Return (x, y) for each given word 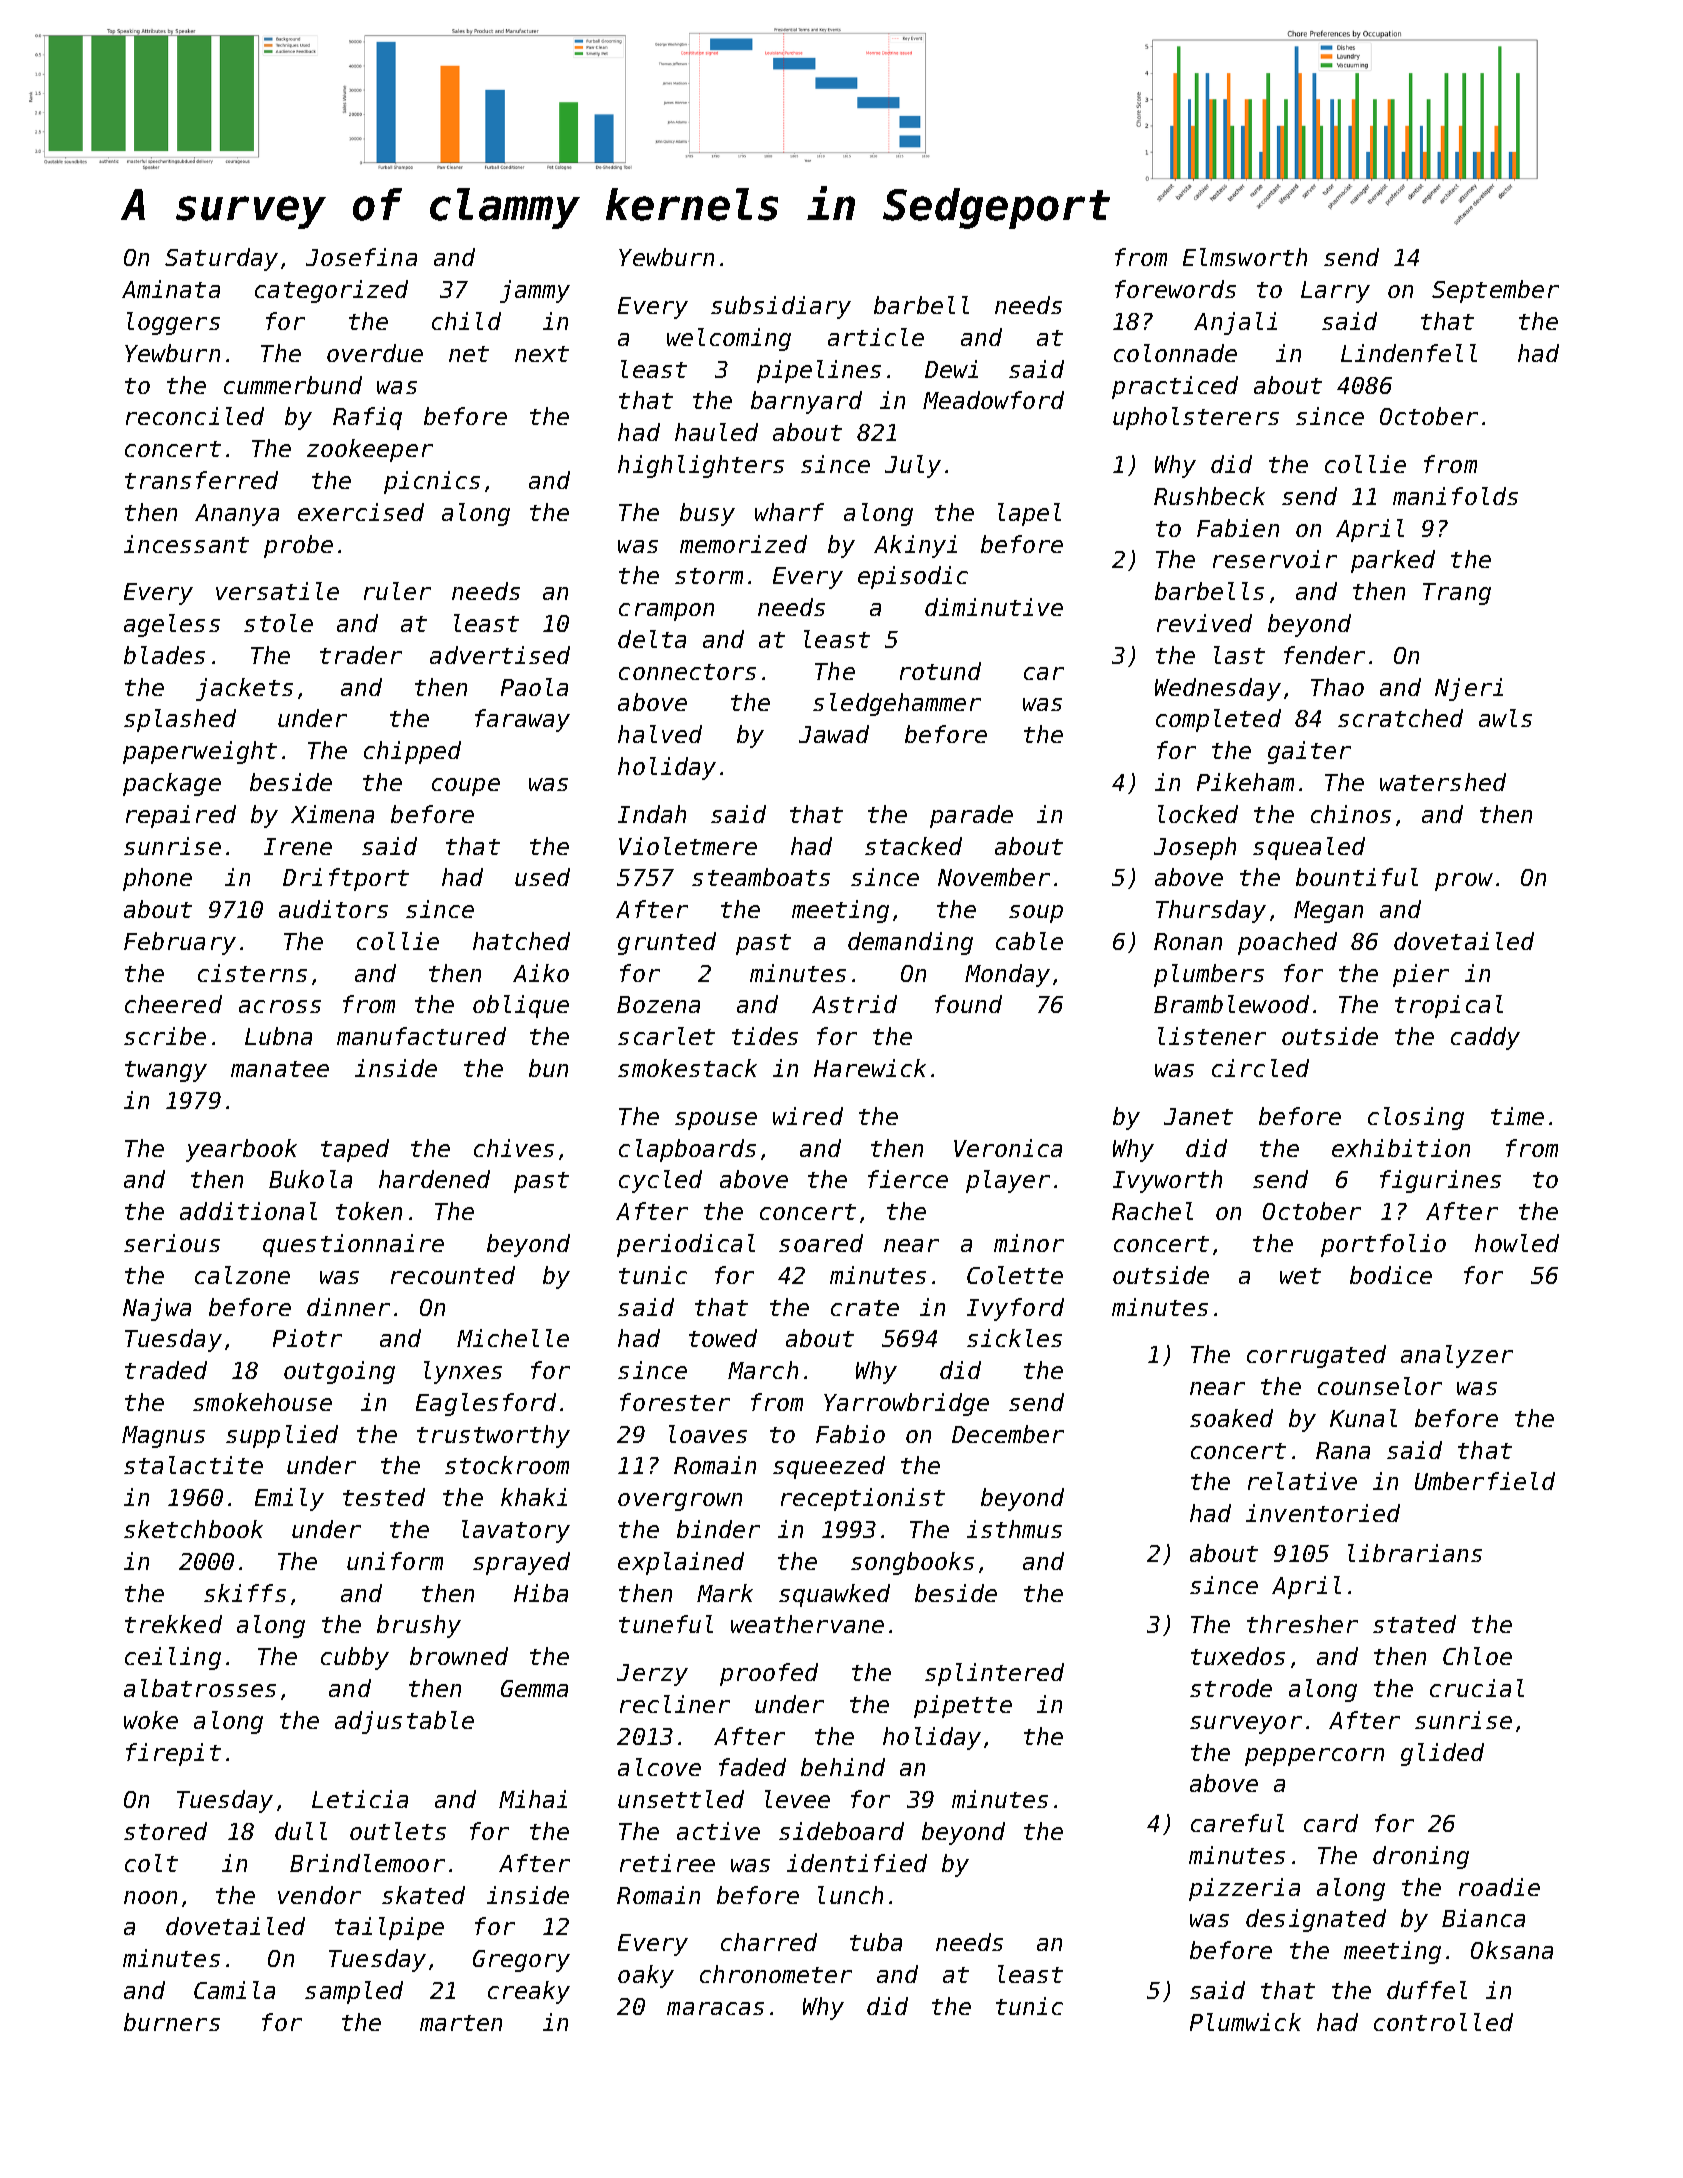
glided (1442, 1754)
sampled (354, 1992)
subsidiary (781, 307)
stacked (913, 846)
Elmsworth (1245, 257)
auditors (333, 909)
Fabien (1238, 528)
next (542, 354)
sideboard (841, 1831)
